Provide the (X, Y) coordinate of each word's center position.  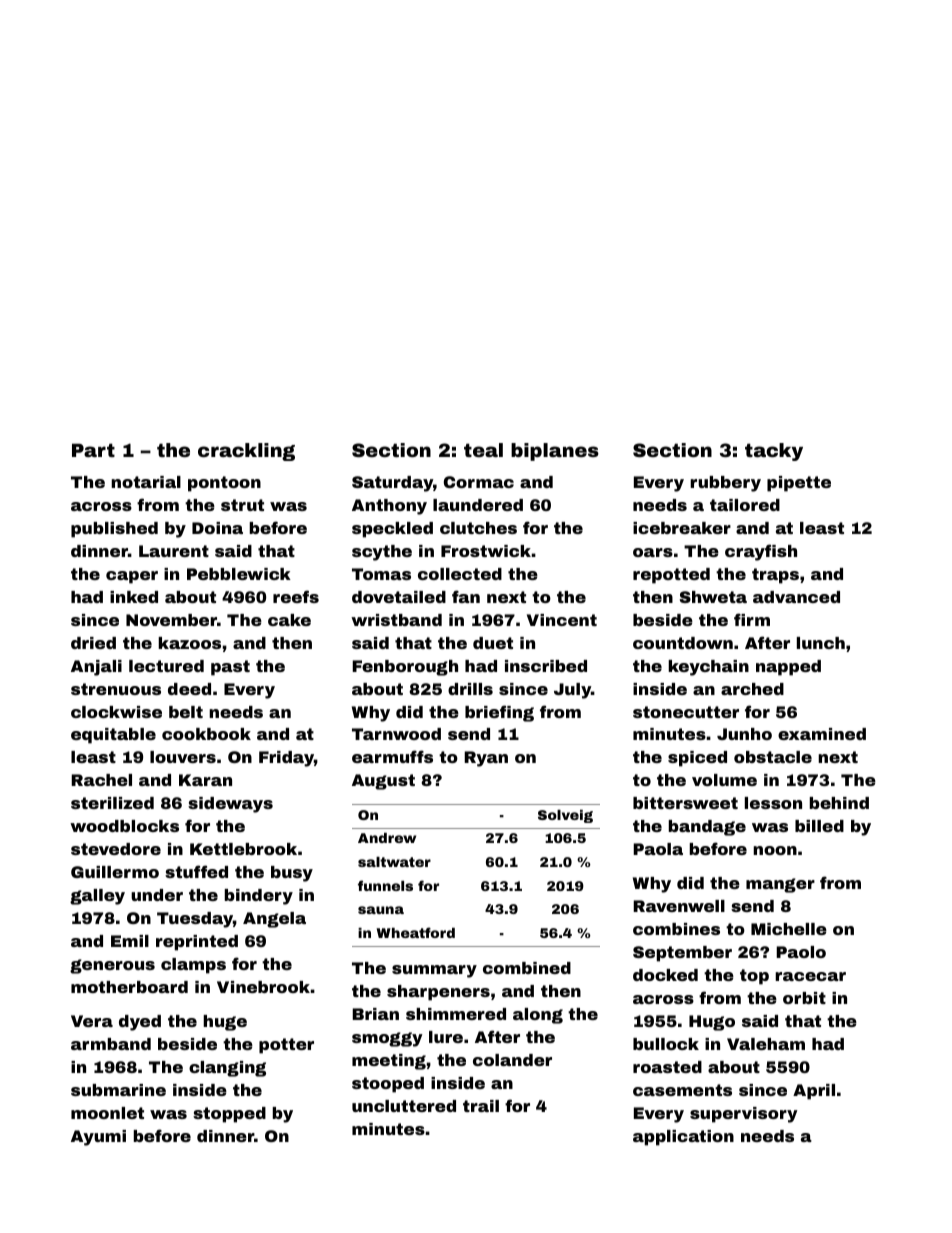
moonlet (107, 1113)
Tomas (381, 574)
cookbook (206, 734)
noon (775, 850)
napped (788, 668)
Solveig (565, 816)
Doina (217, 528)
